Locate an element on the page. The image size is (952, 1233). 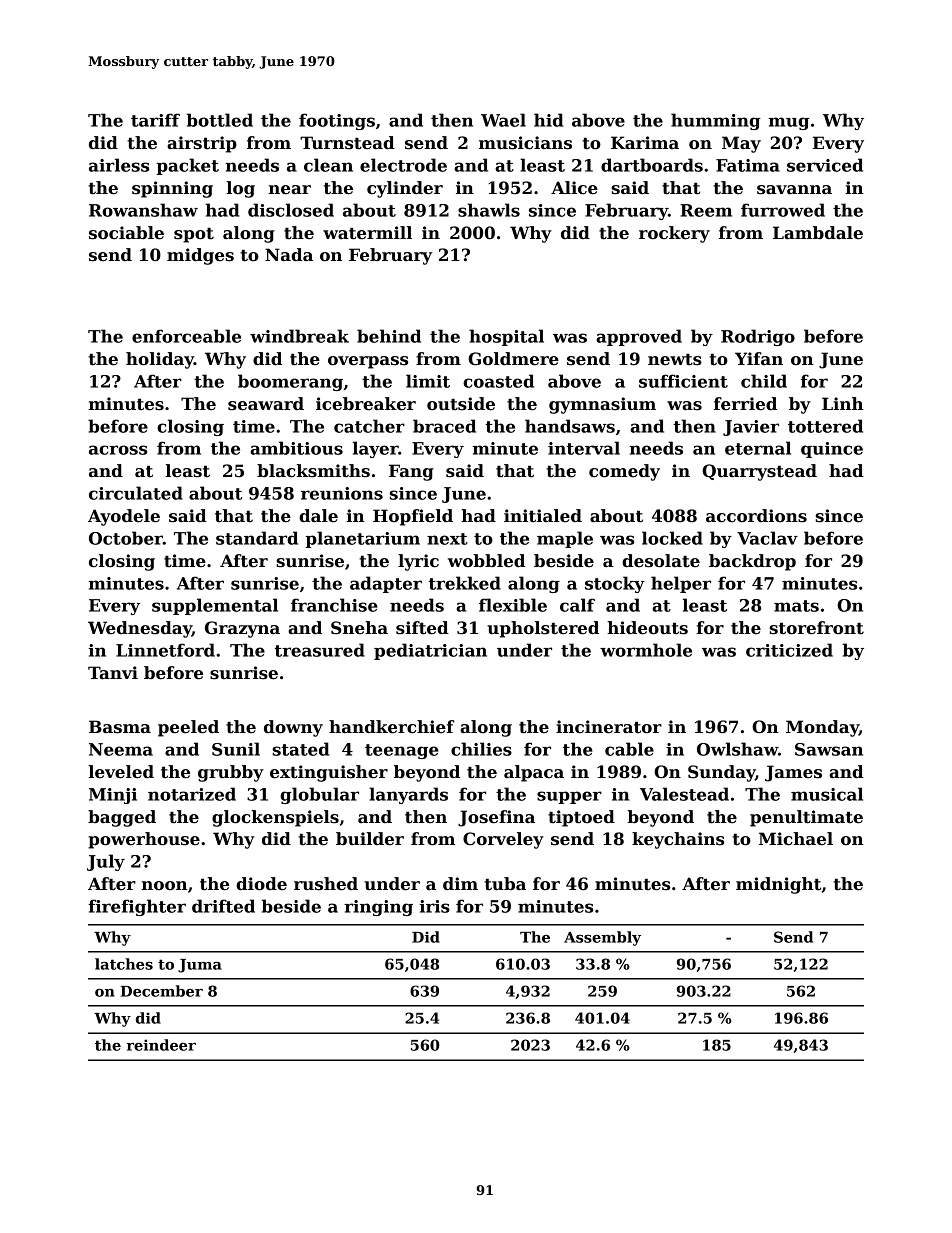
builder is located at coordinates (370, 839).
